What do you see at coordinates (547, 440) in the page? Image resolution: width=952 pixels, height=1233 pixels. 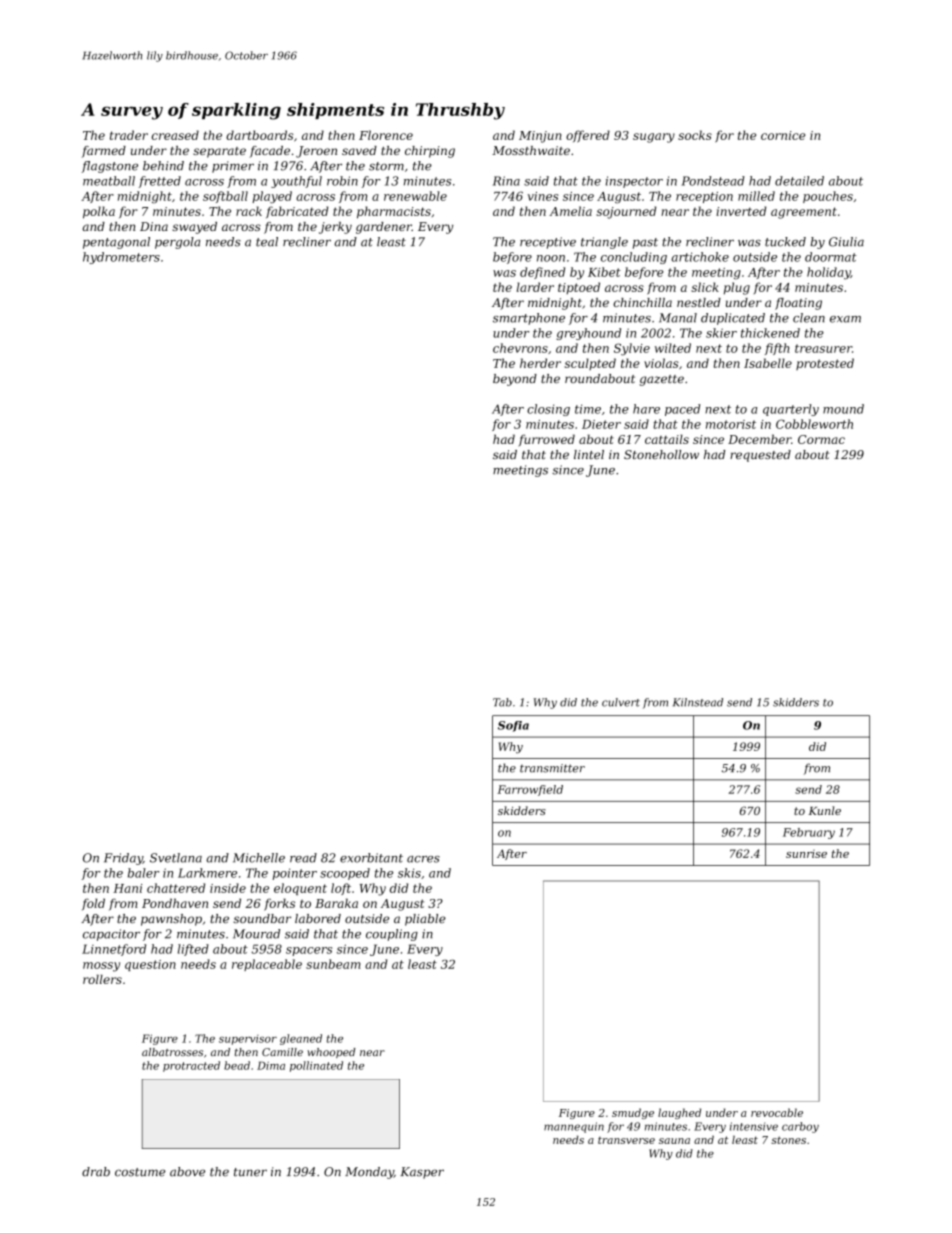 I see `furrowed` at bounding box center [547, 440].
